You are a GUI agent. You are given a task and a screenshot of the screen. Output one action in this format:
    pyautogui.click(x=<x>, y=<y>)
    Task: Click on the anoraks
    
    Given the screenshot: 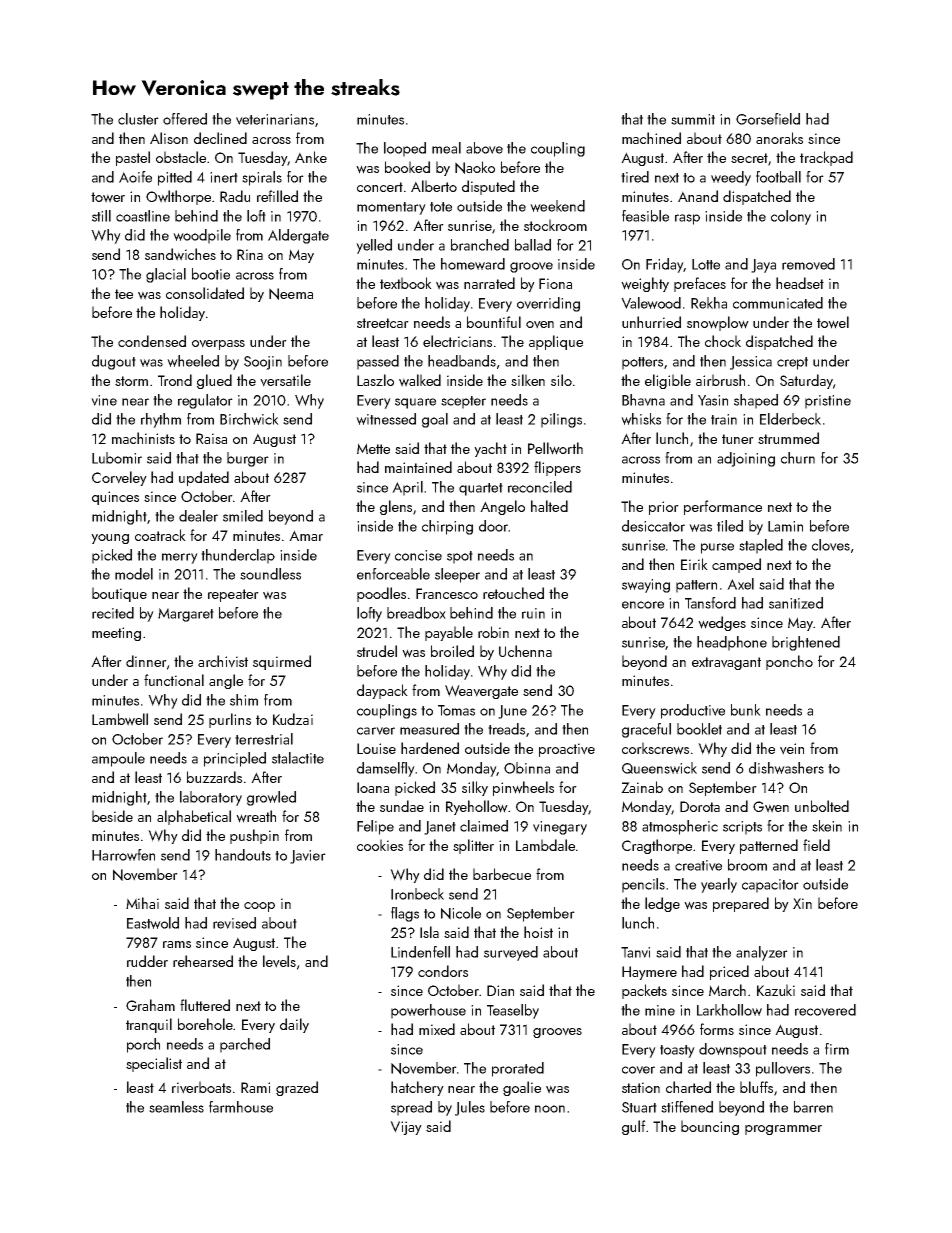 What is the action you would take?
    pyautogui.click(x=779, y=138)
